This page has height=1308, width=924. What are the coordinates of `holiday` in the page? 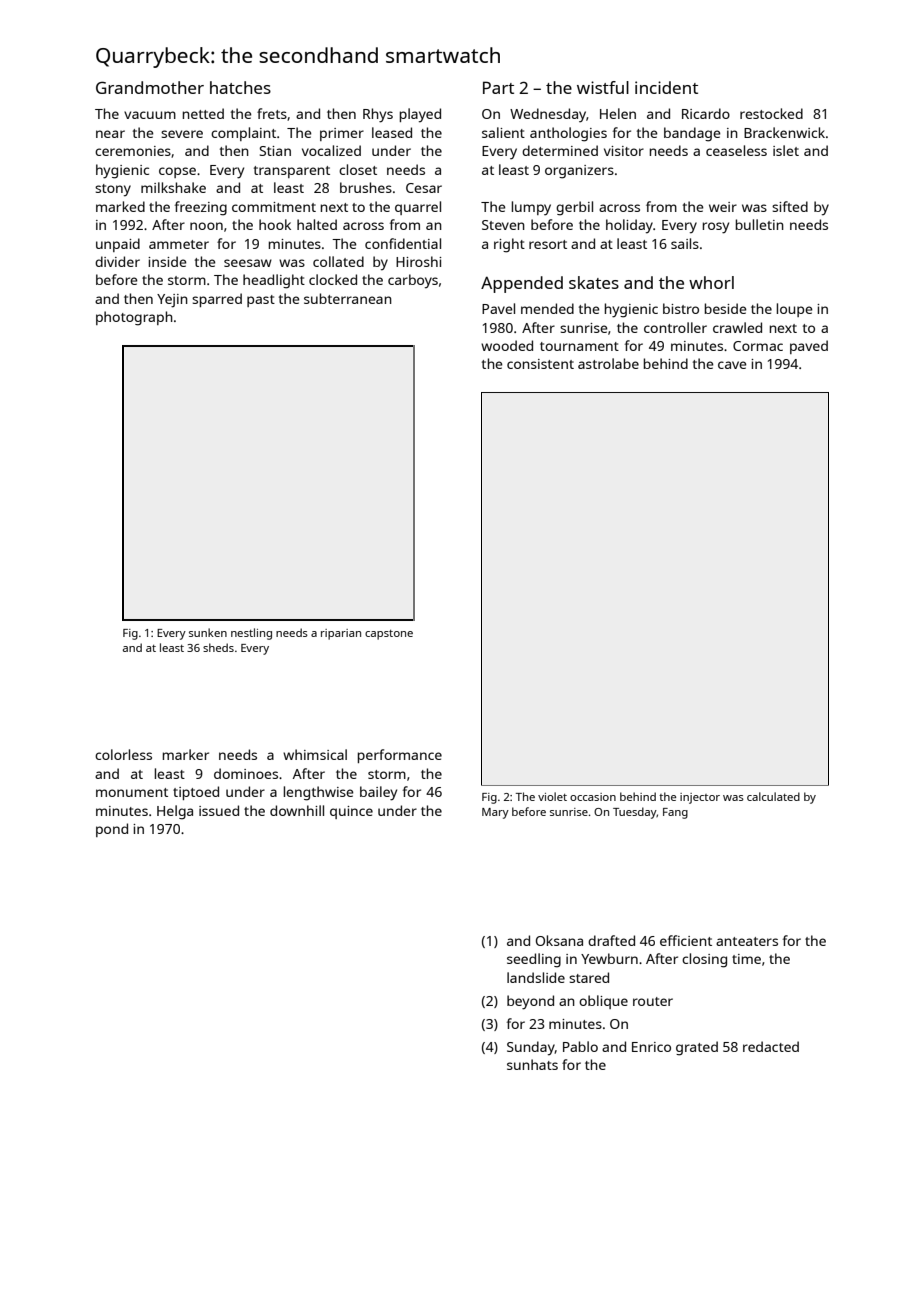 It's located at (629, 226).
